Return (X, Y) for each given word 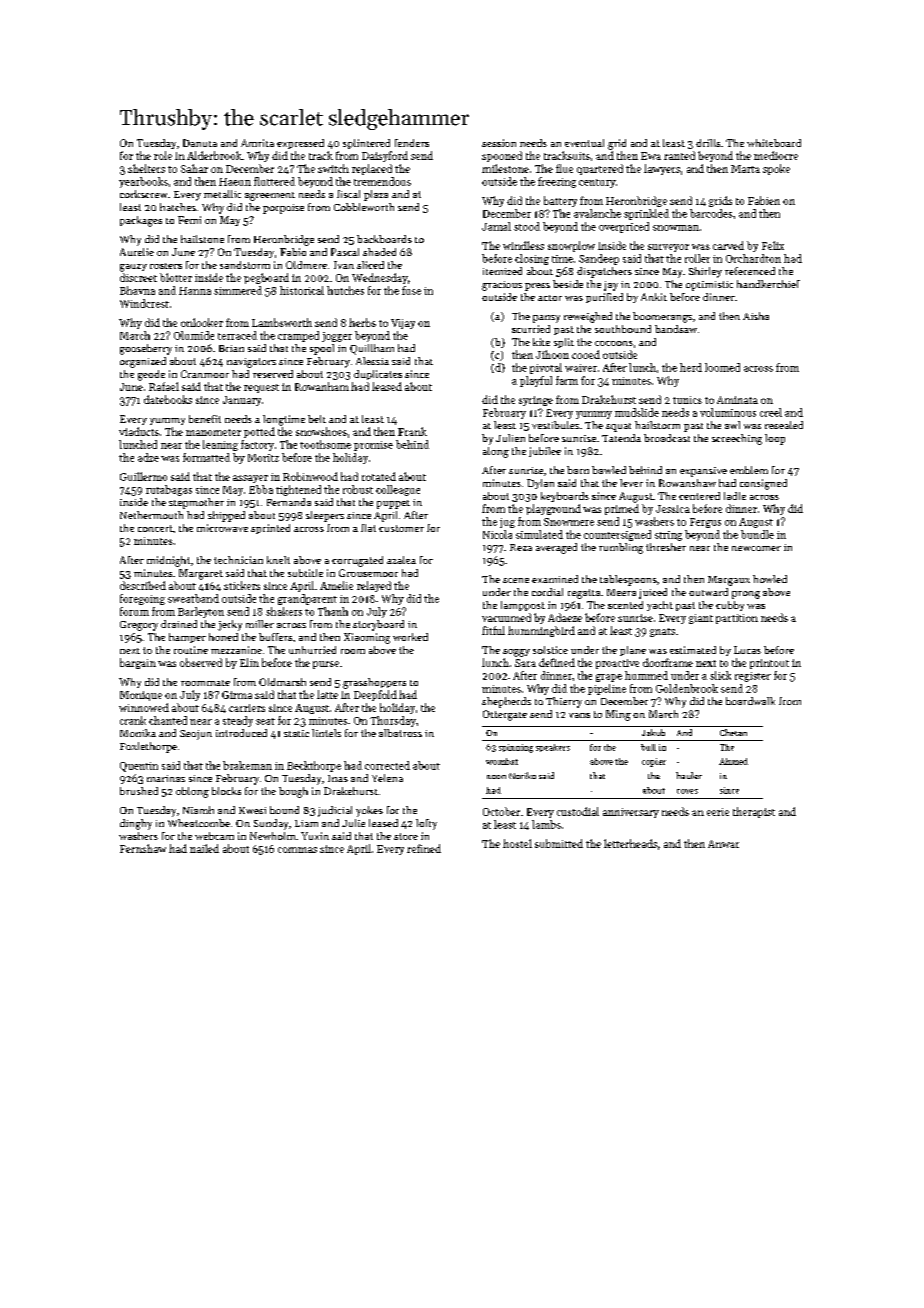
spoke (776, 169)
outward (708, 592)
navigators (251, 363)
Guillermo (143, 476)
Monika (138, 733)
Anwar (723, 844)
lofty (426, 824)
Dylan (540, 484)
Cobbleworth (364, 207)
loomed (722, 367)
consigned (763, 484)
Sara (525, 663)
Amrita (257, 143)
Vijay (403, 324)
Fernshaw (143, 848)
